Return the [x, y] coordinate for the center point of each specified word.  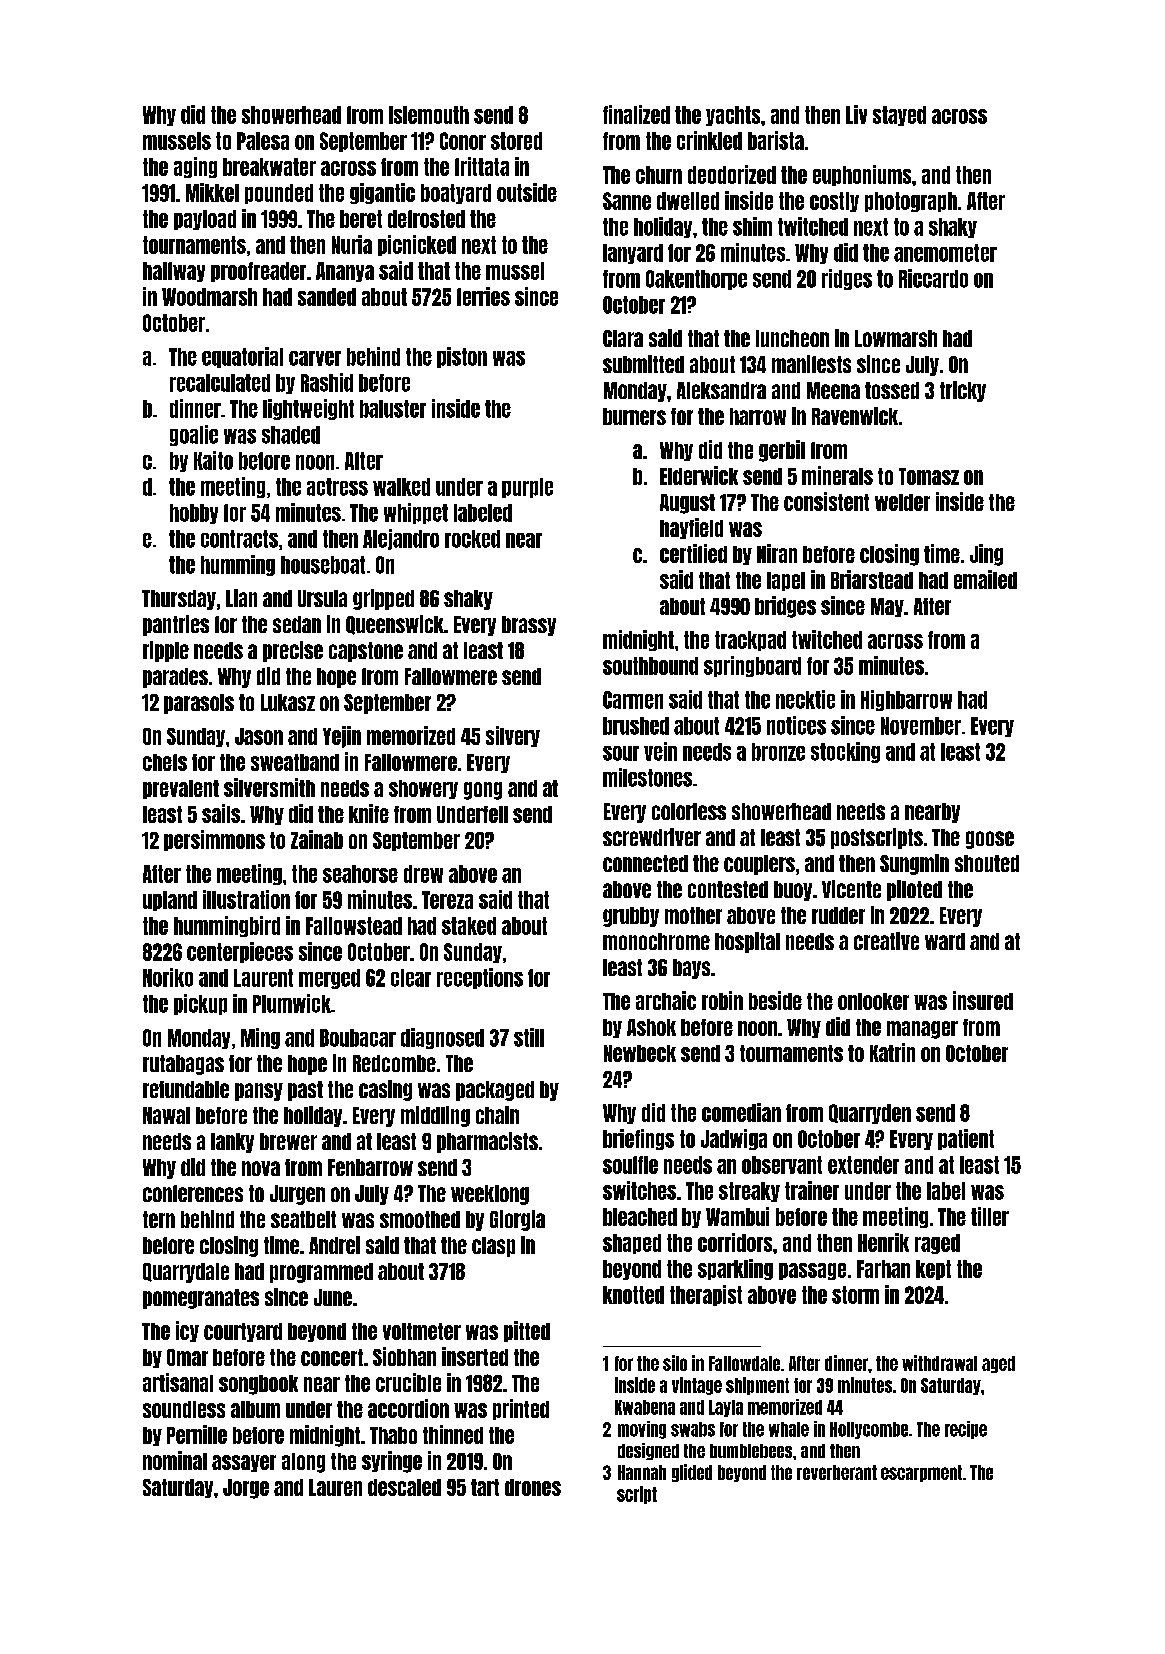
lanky [232, 1143]
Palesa [263, 141]
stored [516, 141]
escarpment [921, 1473]
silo [675, 1363]
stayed [899, 116]
